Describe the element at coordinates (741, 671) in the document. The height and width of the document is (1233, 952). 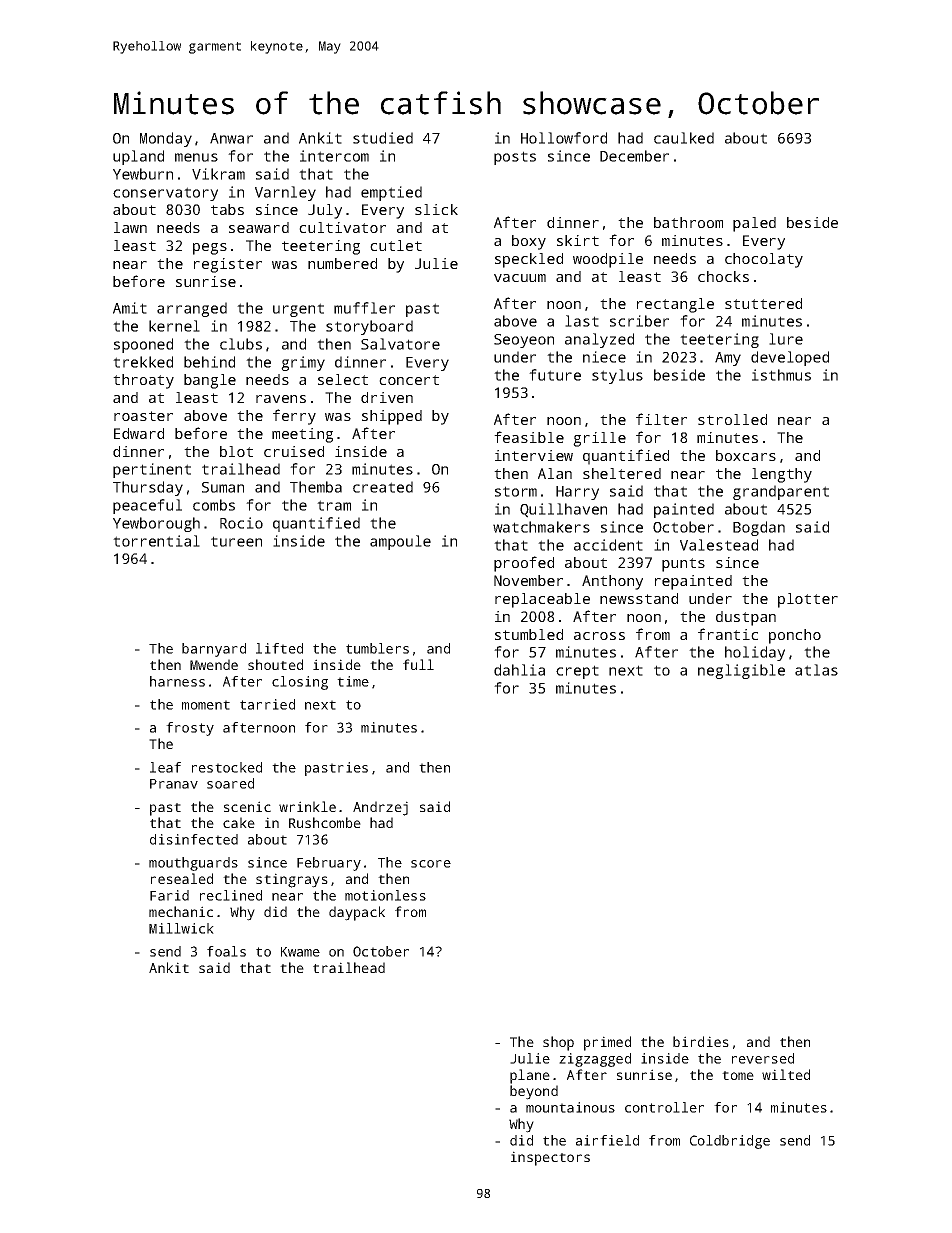
I see `negligible` at that location.
